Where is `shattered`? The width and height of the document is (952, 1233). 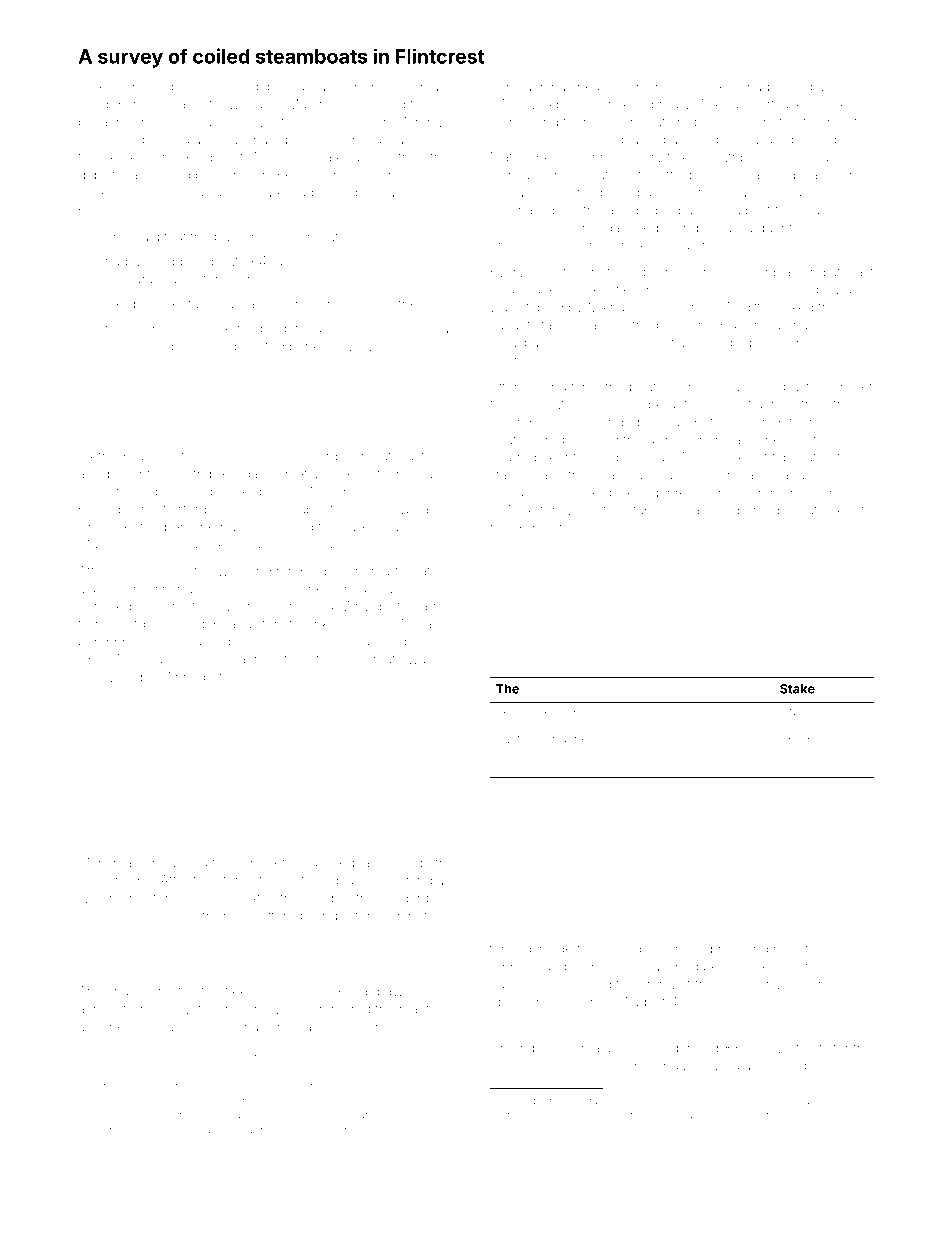
shattered is located at coordinates (274, 916).
